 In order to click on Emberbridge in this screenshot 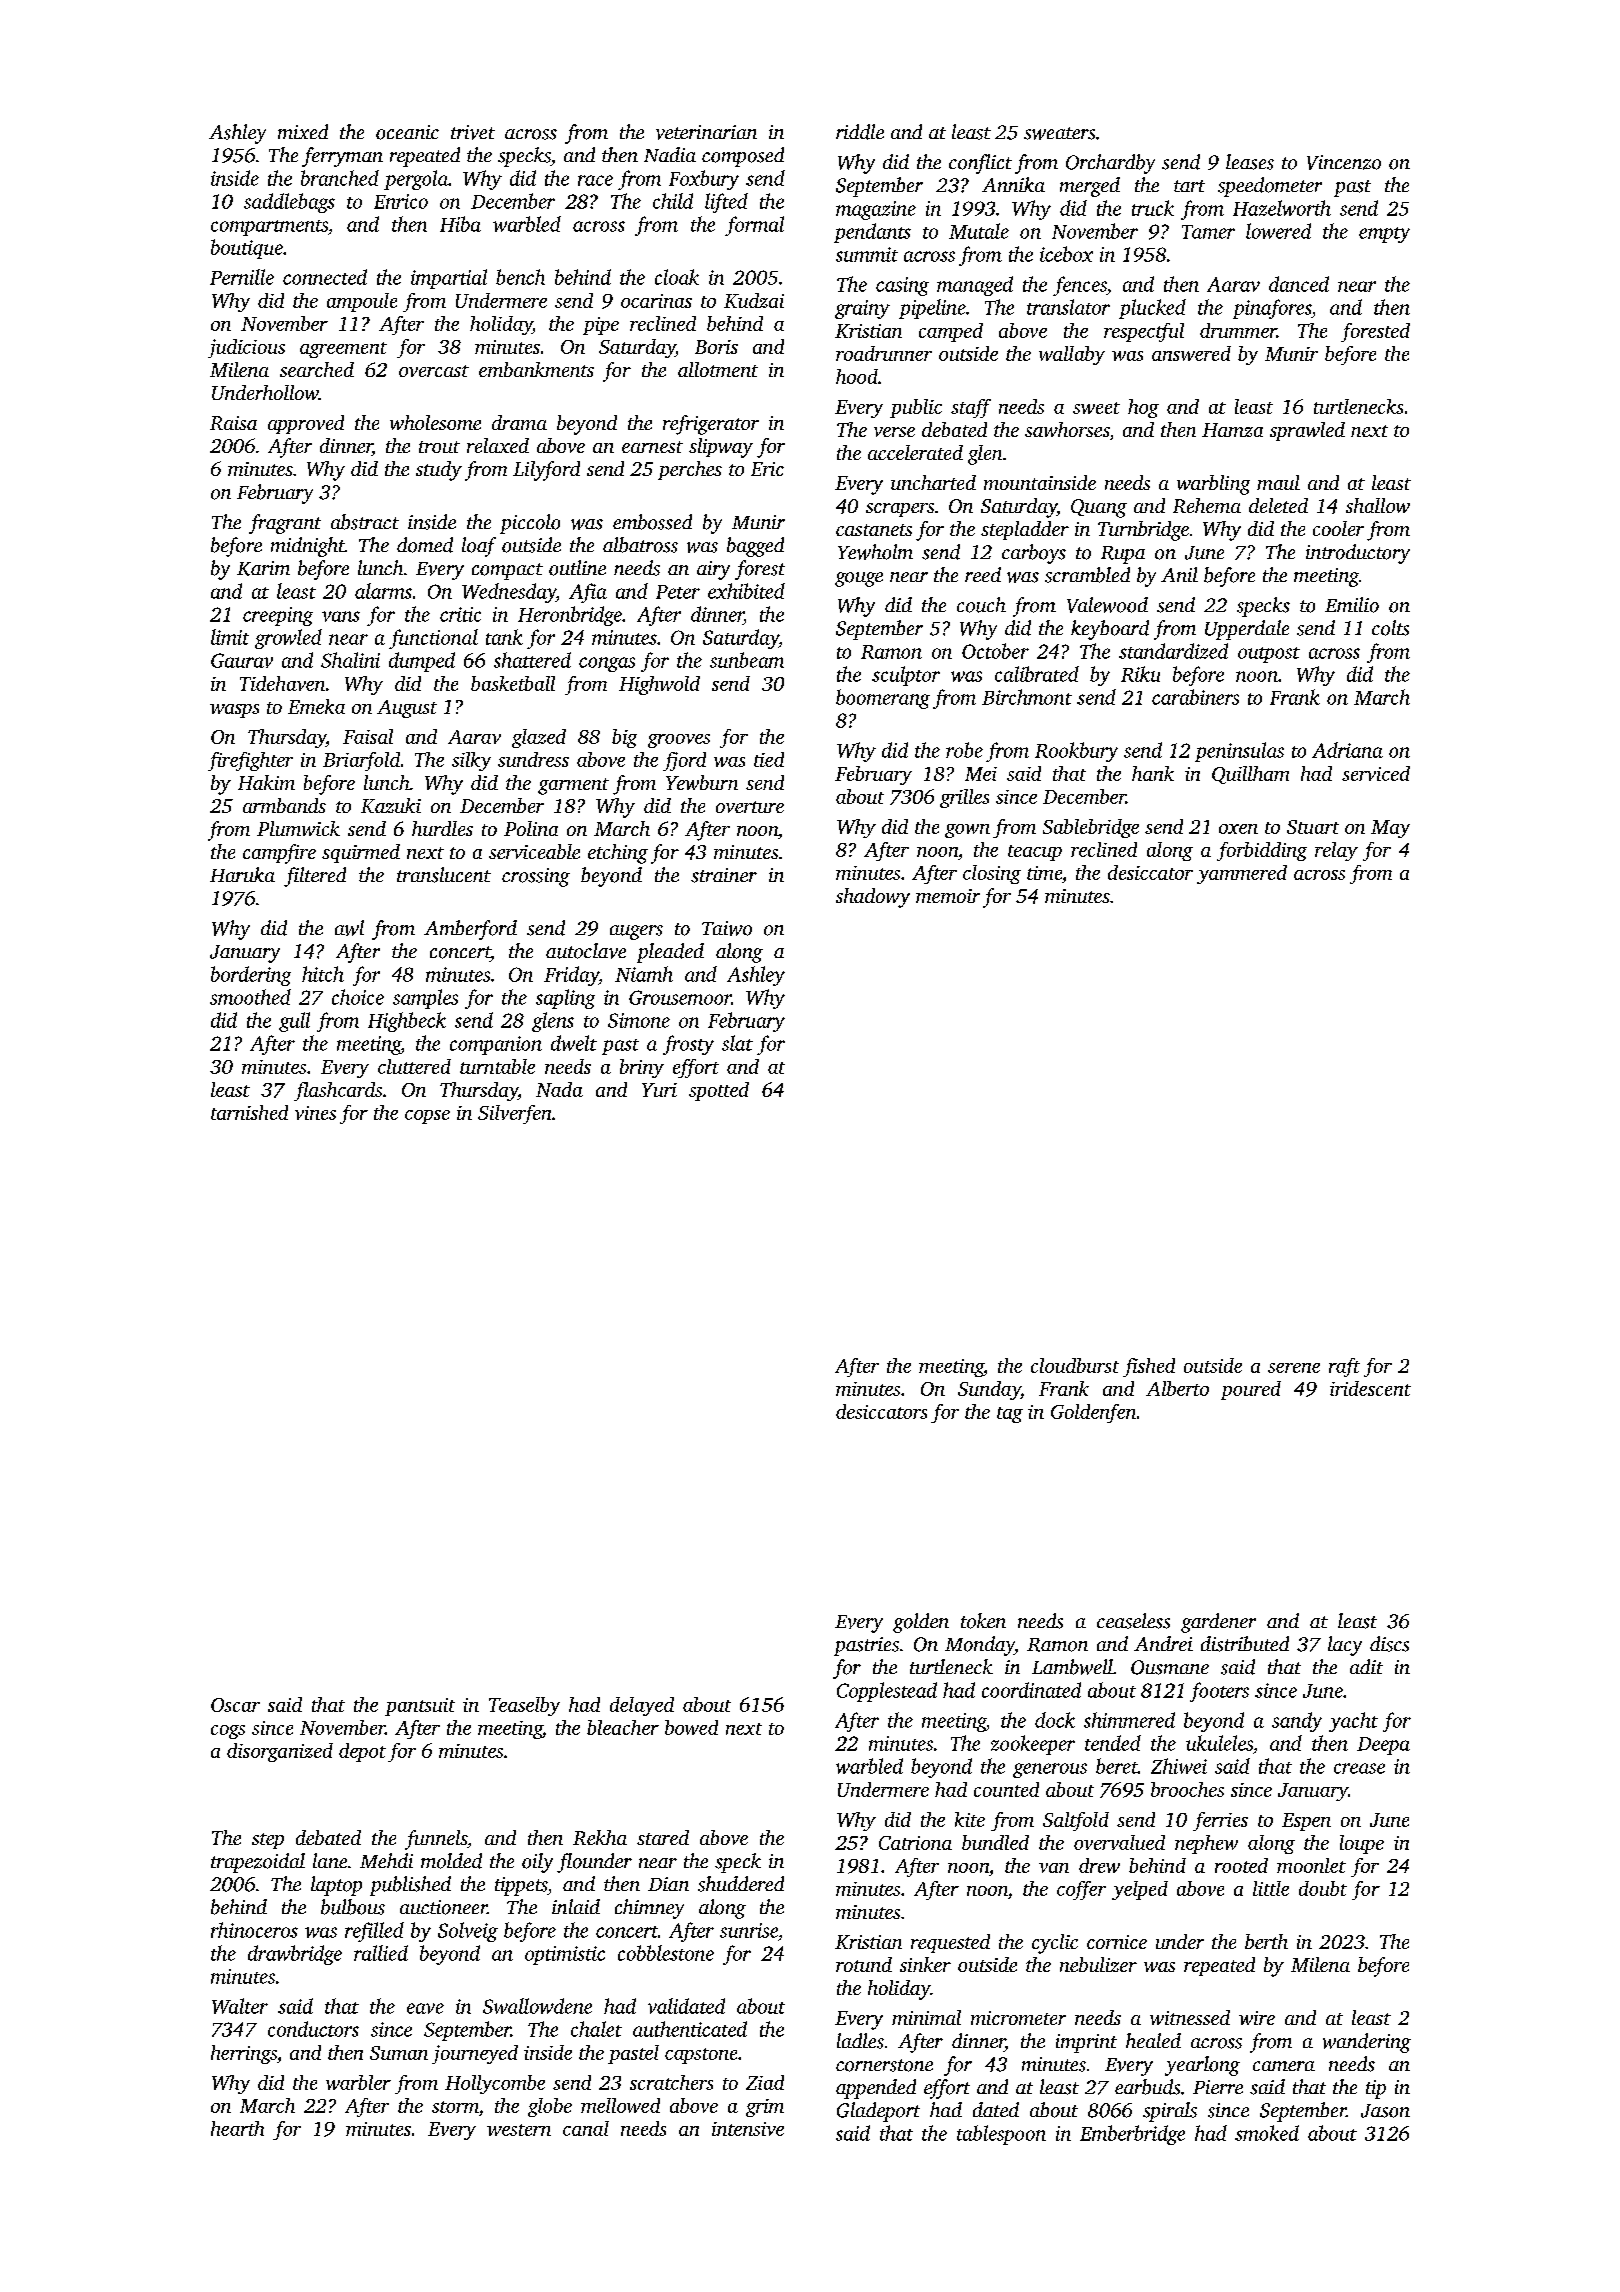, I will do `click(1132, 2135)`.
